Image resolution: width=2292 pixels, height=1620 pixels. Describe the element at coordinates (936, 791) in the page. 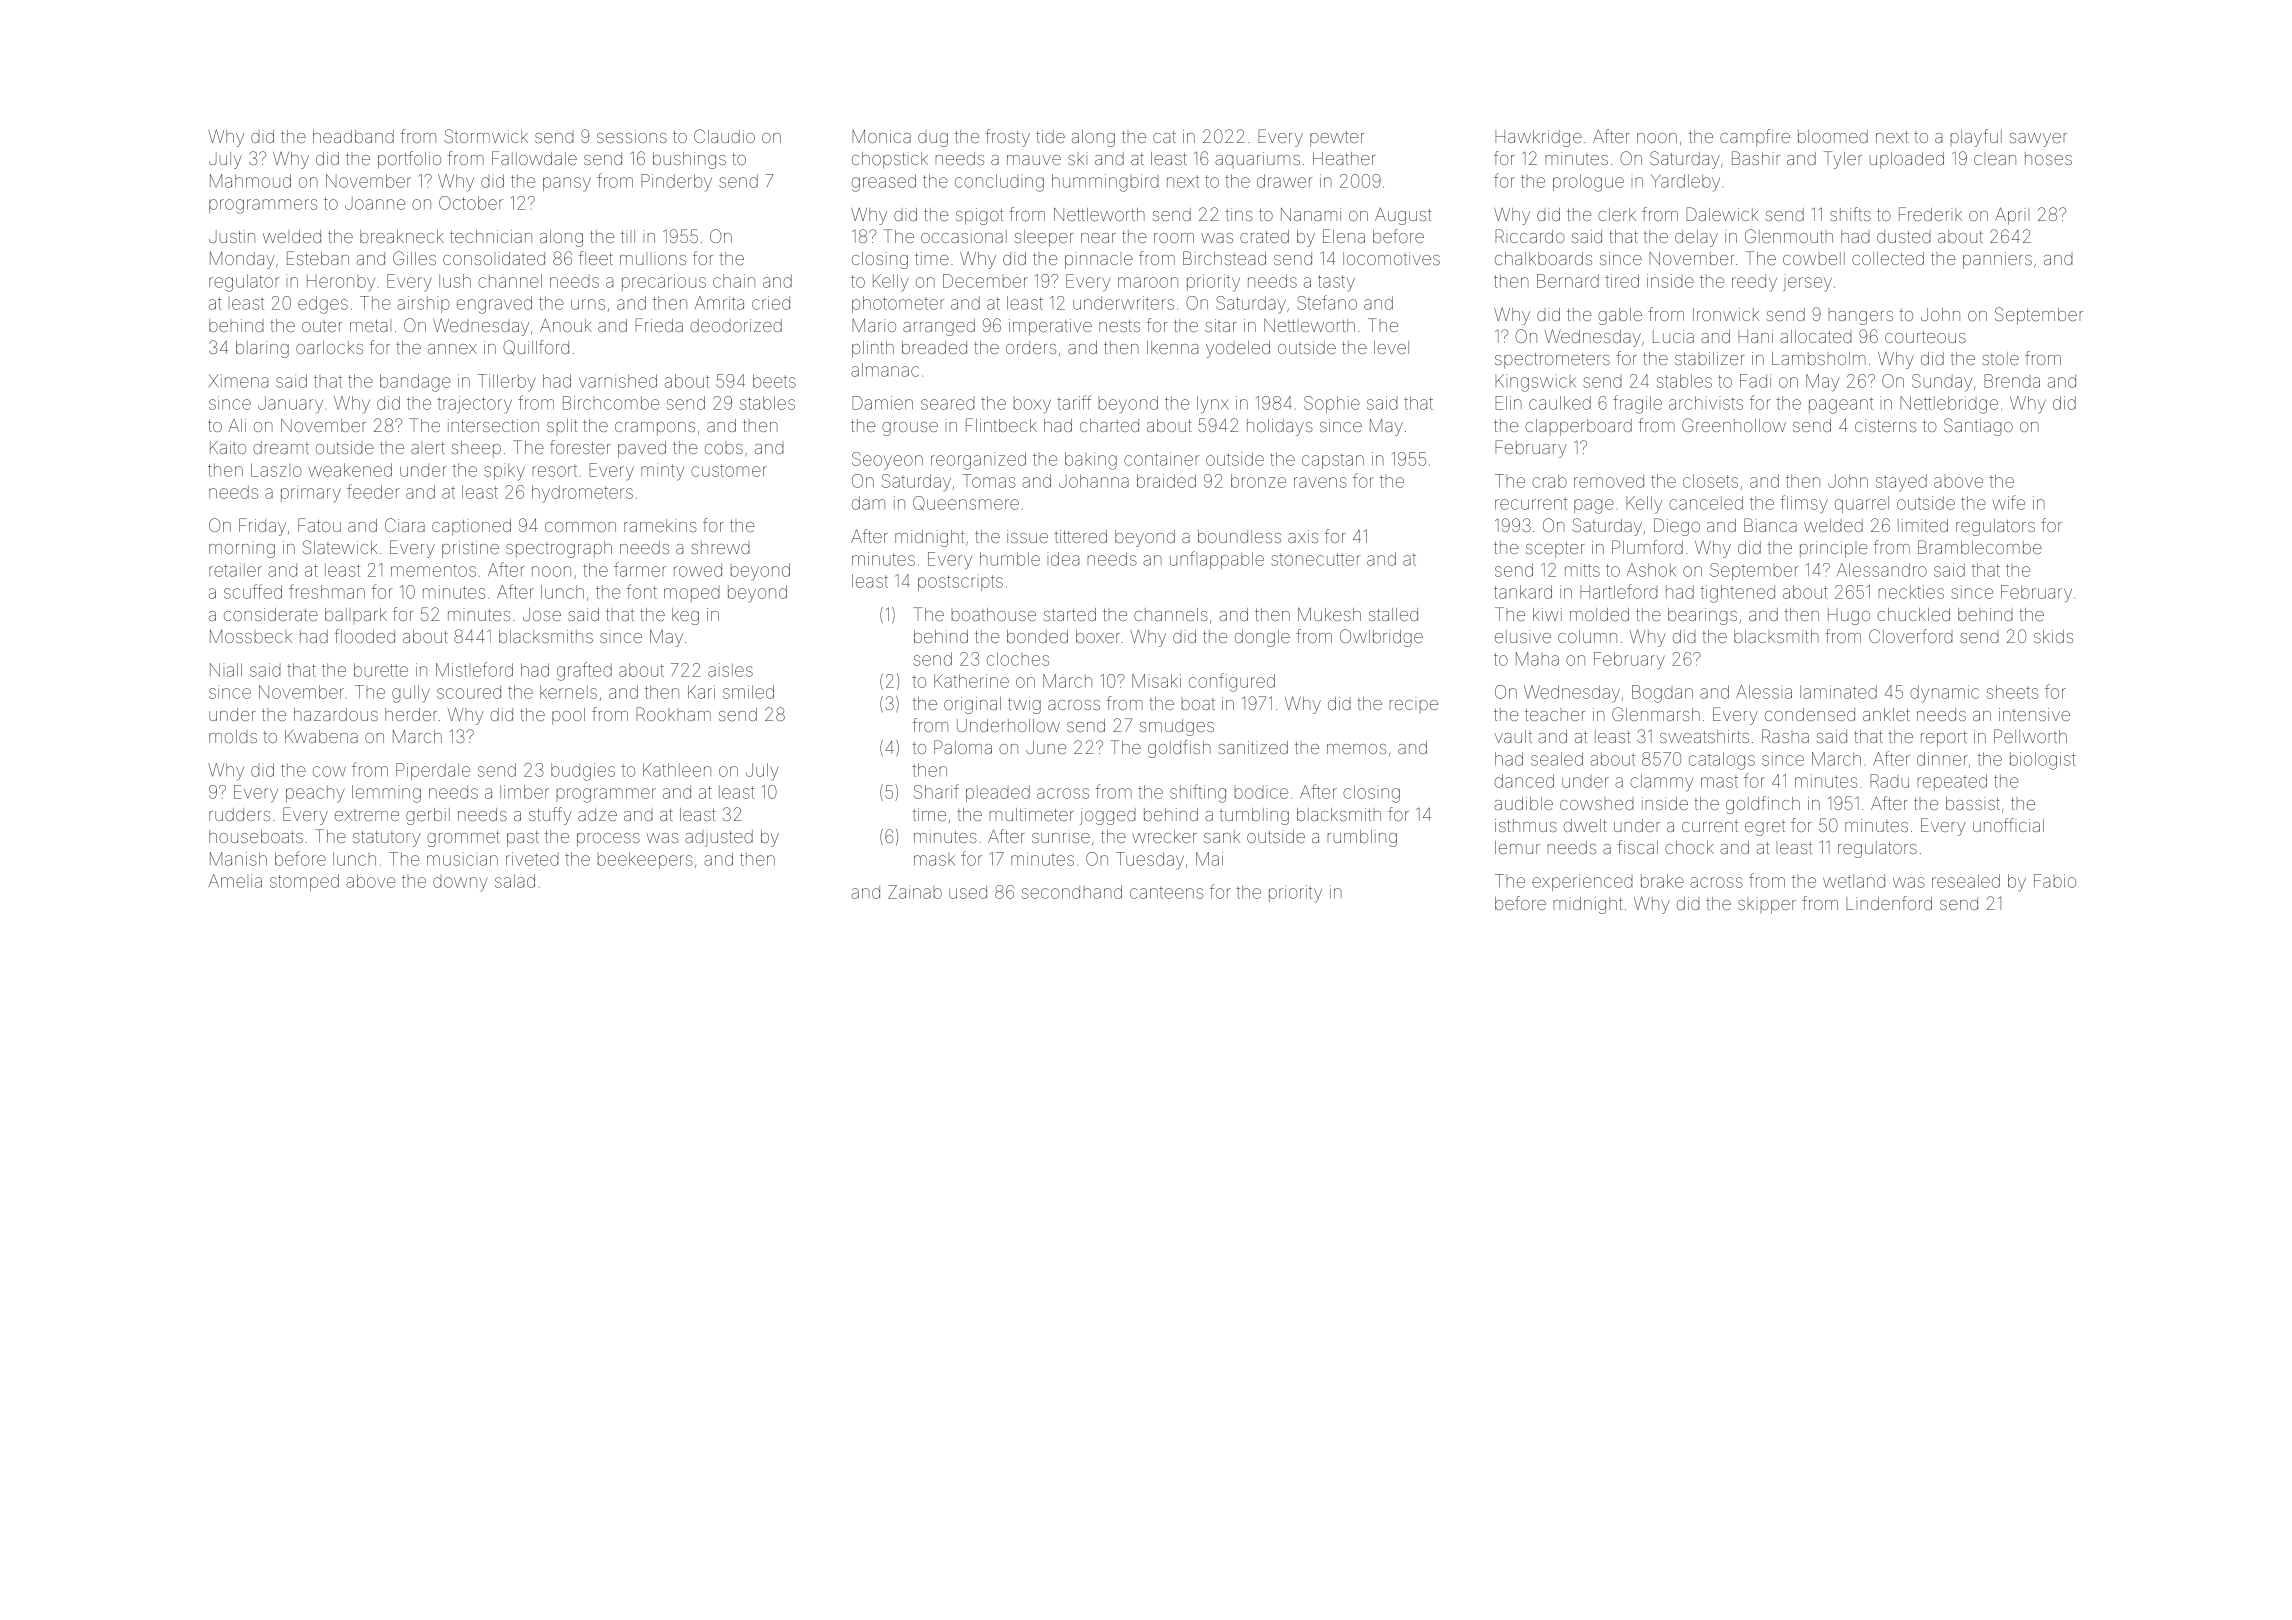

I see `Sharif` at that location.
